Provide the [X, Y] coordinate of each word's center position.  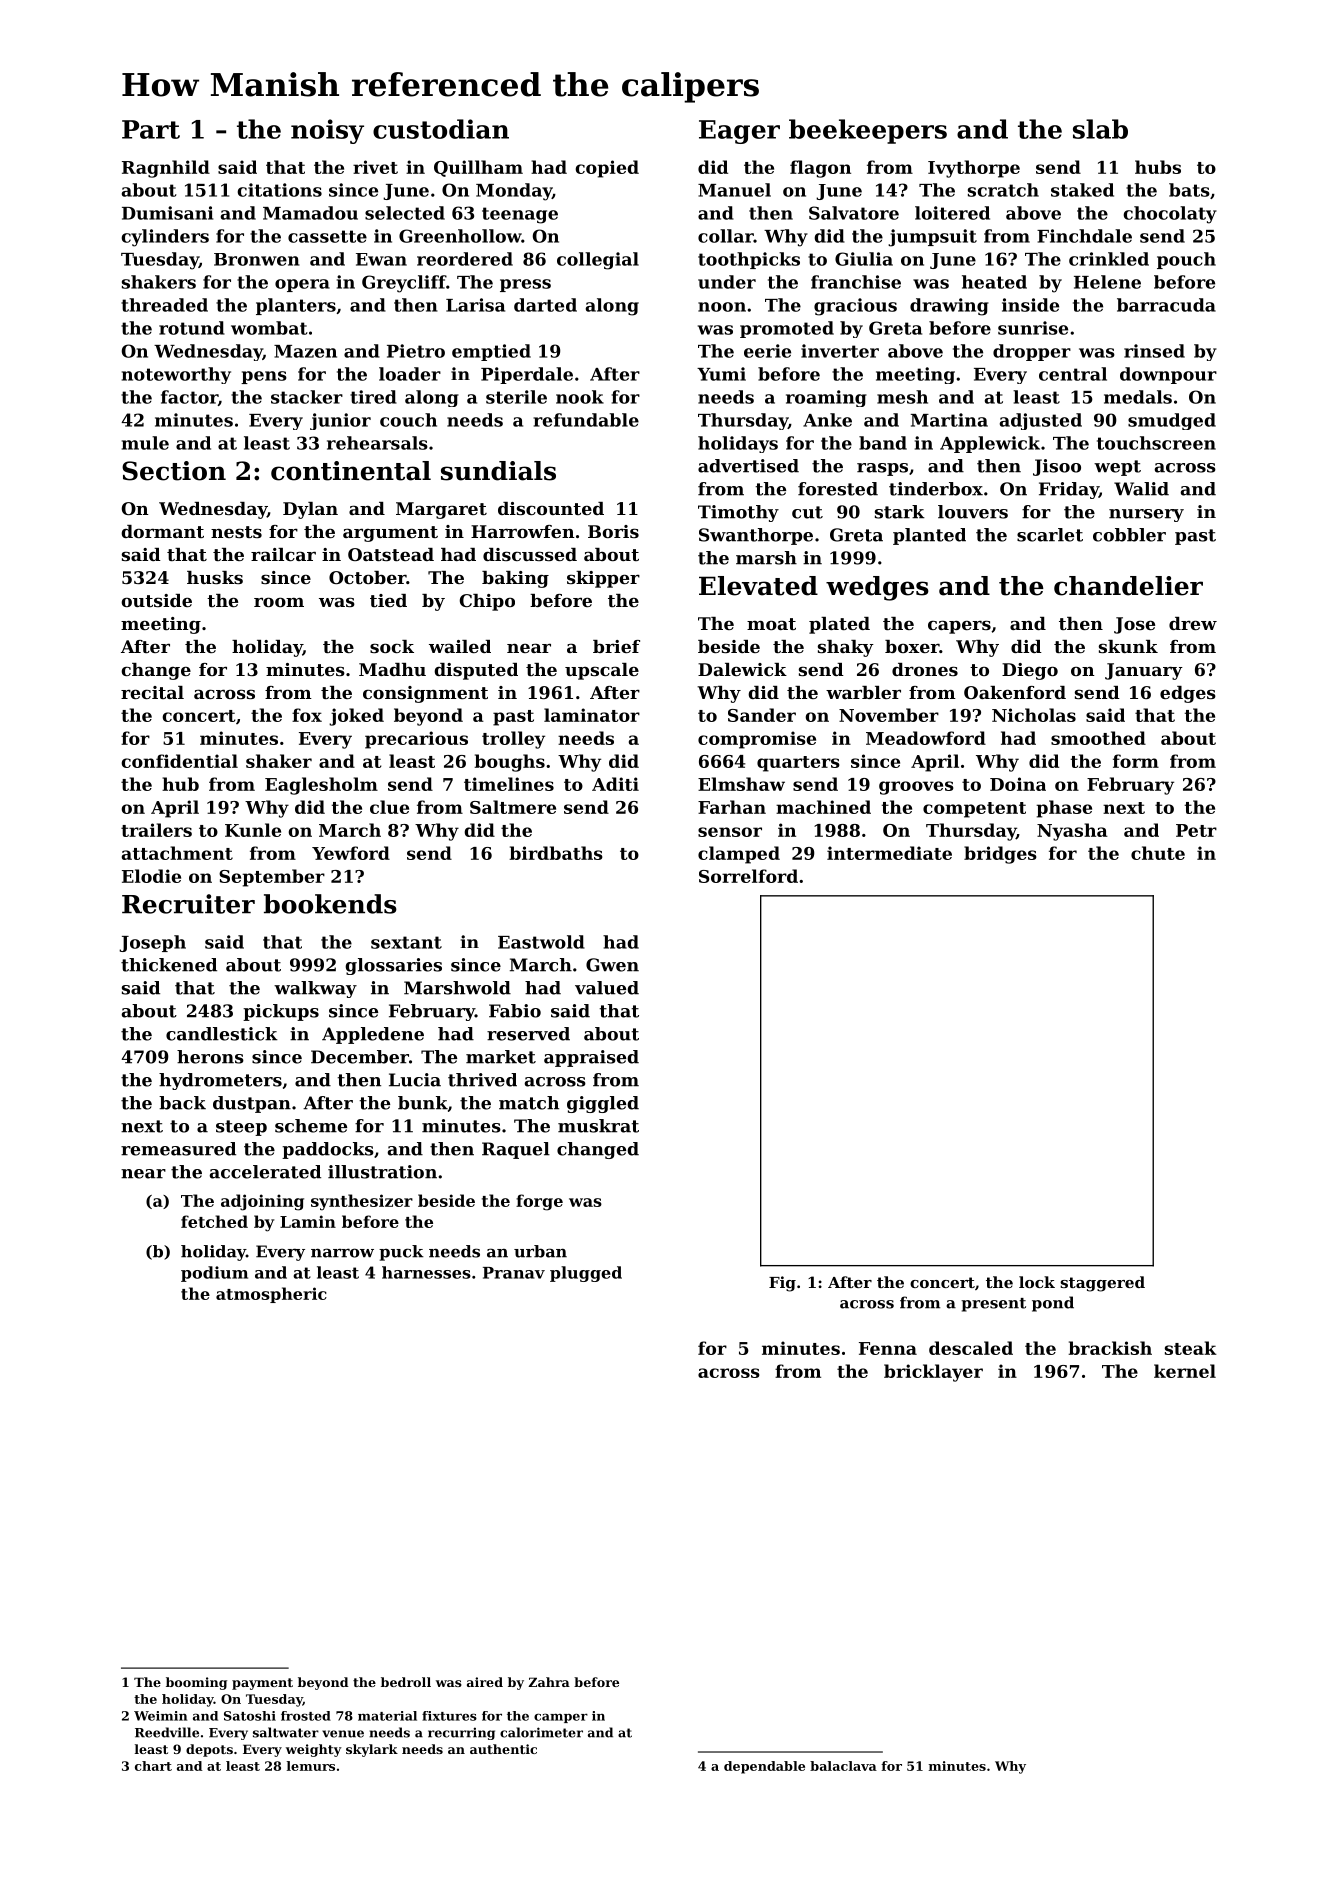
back [182, 1103]
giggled [603, 1104]
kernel [1185, 1371]
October [367, 577]
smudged [1172, 421]
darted [545, 305]
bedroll [406, 1682]
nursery [1146, 515]
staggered [1102, 1284]
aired [485, 1682]
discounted [551, 508]
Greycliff [404, 284]
